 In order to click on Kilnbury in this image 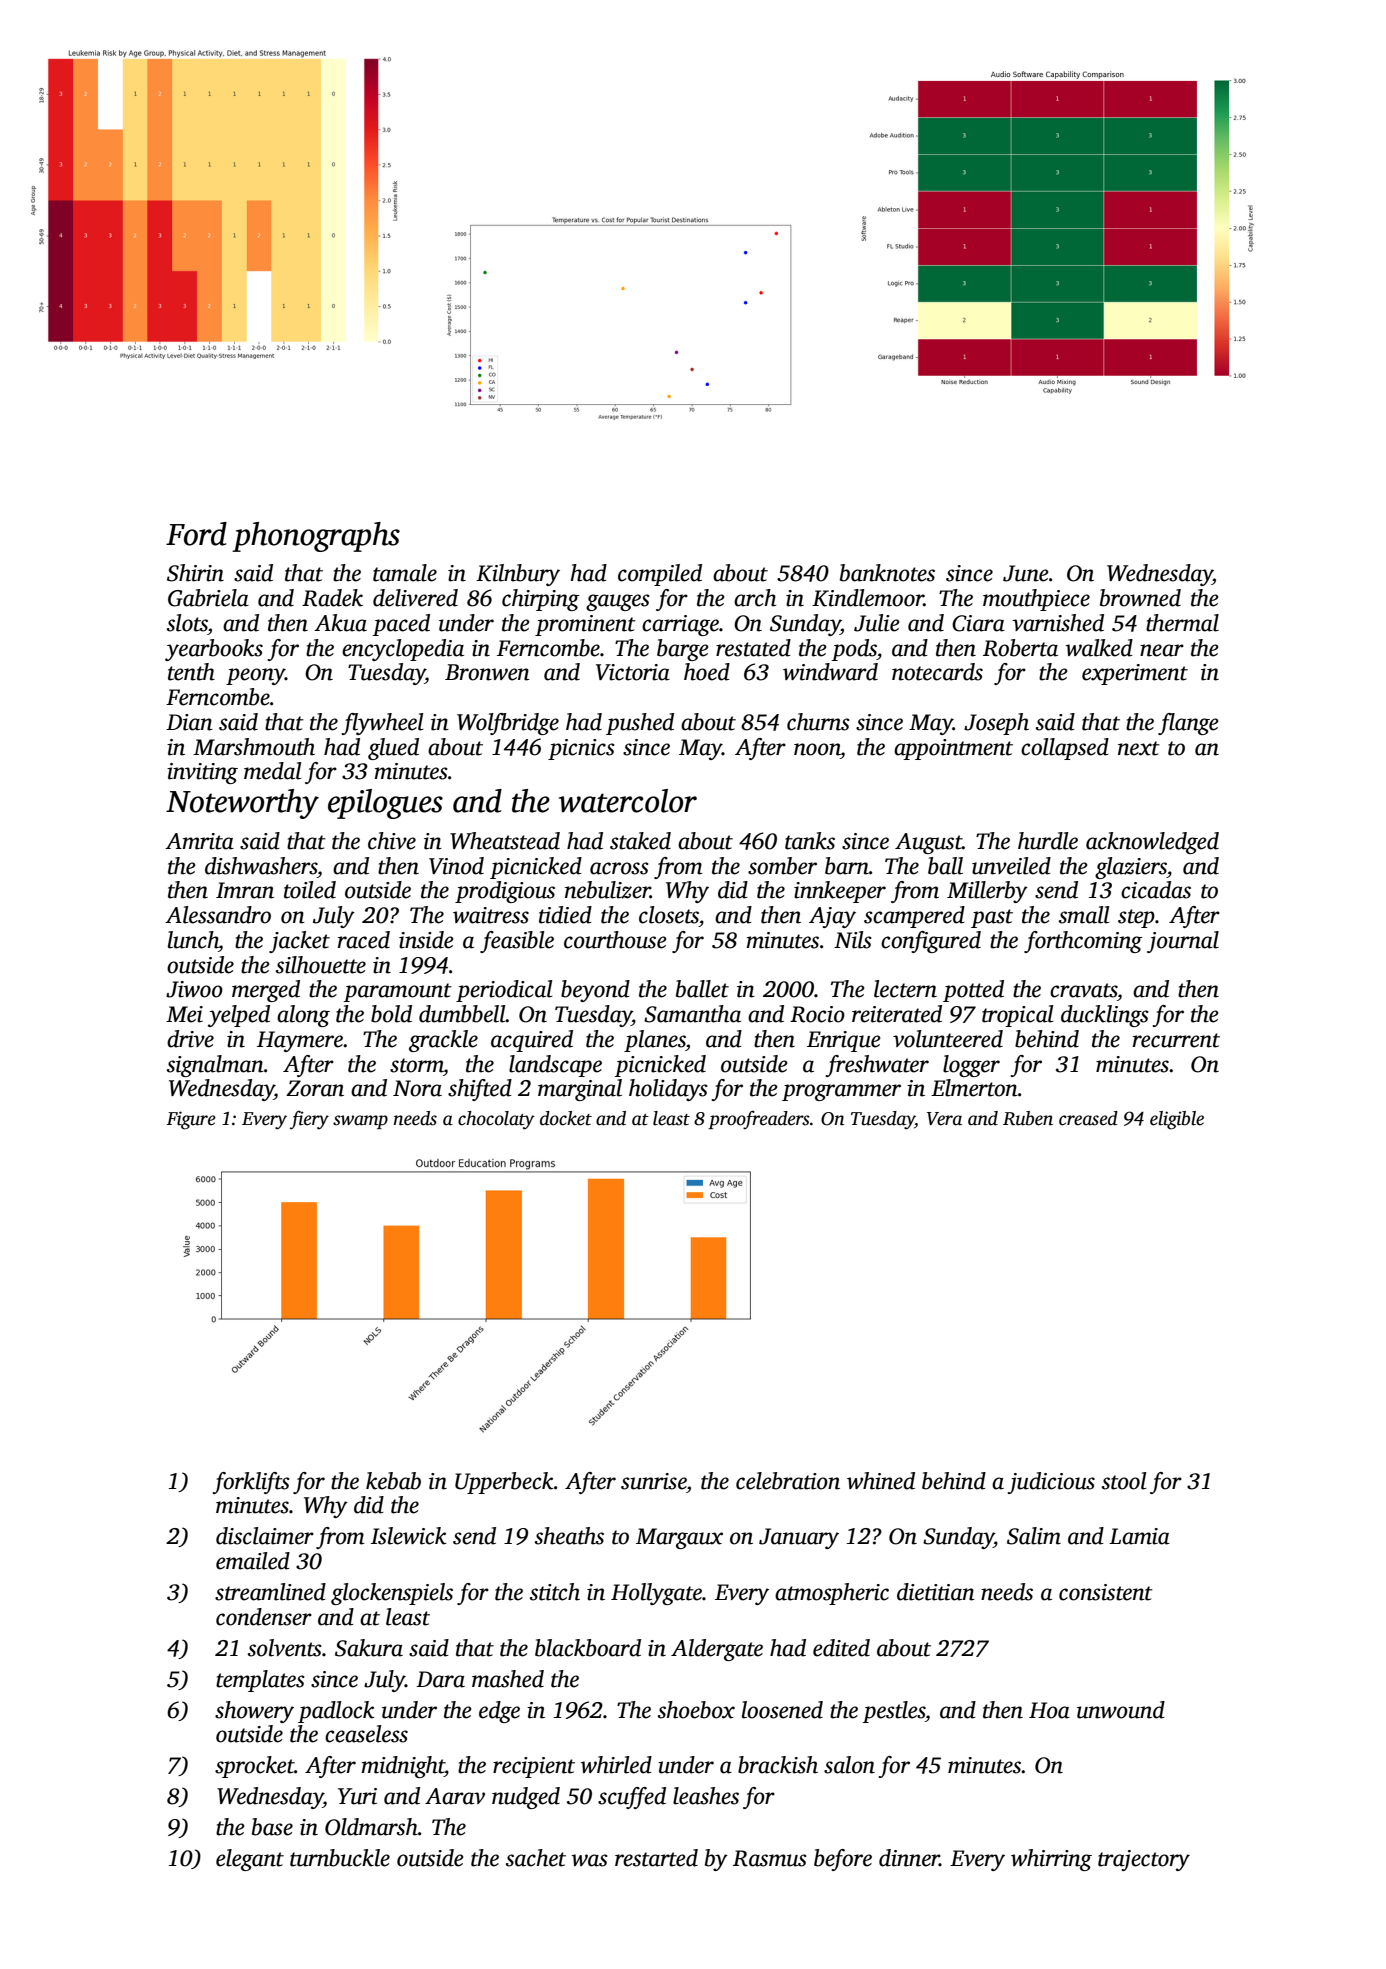, I will do `click(518, 575)`.
